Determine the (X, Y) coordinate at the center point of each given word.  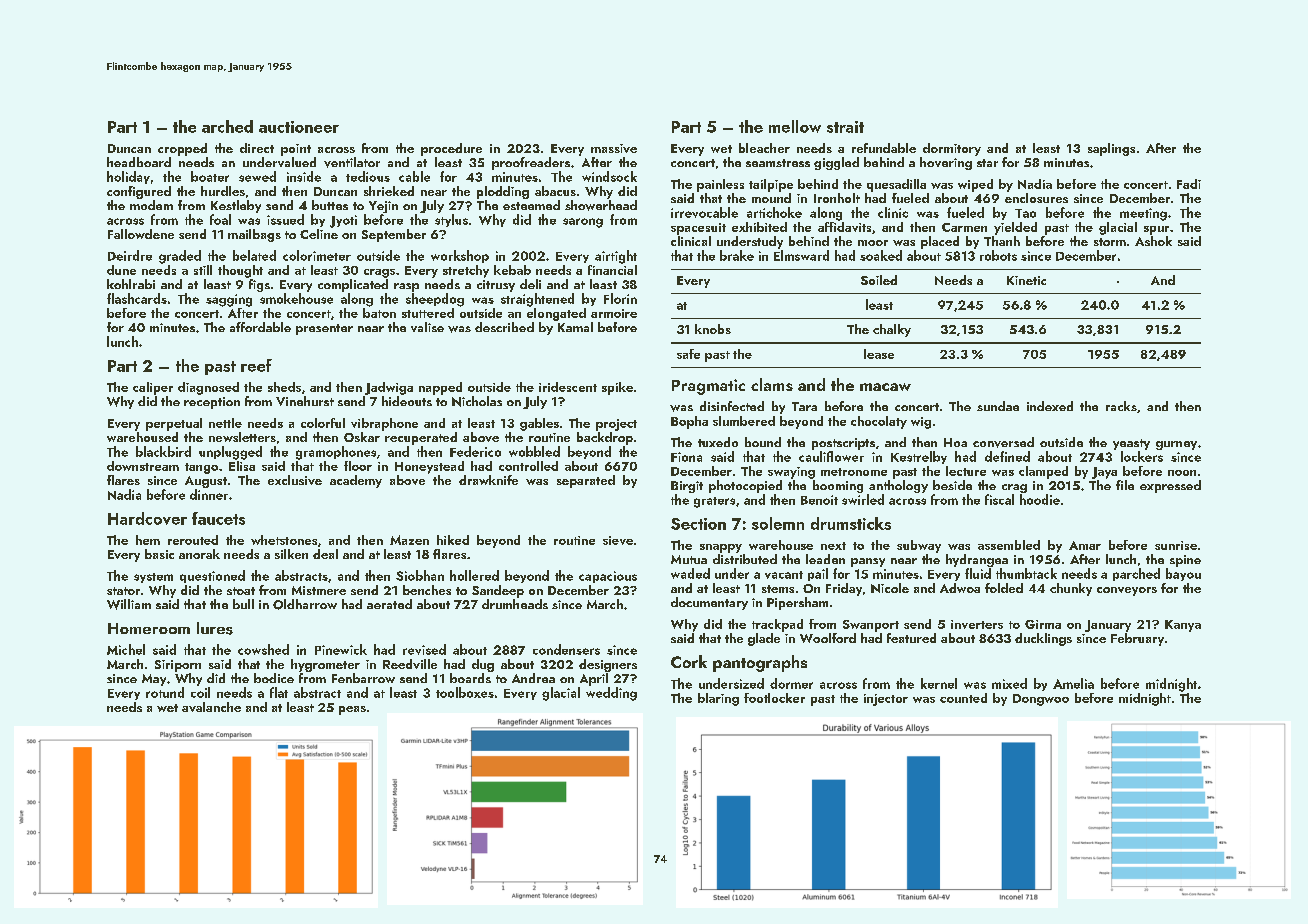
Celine (319, 234)
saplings (1111, 149)
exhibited (759, 227)
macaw (885, 387)
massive (614, 148)
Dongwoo (1041, 700)
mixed (1009, 683)
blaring (718, 699)
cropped (182, 149)
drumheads (515, 604)
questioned (212, 576)
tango (201, 468)
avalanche (211, 707)
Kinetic (1026, 280)
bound (763, 442)
